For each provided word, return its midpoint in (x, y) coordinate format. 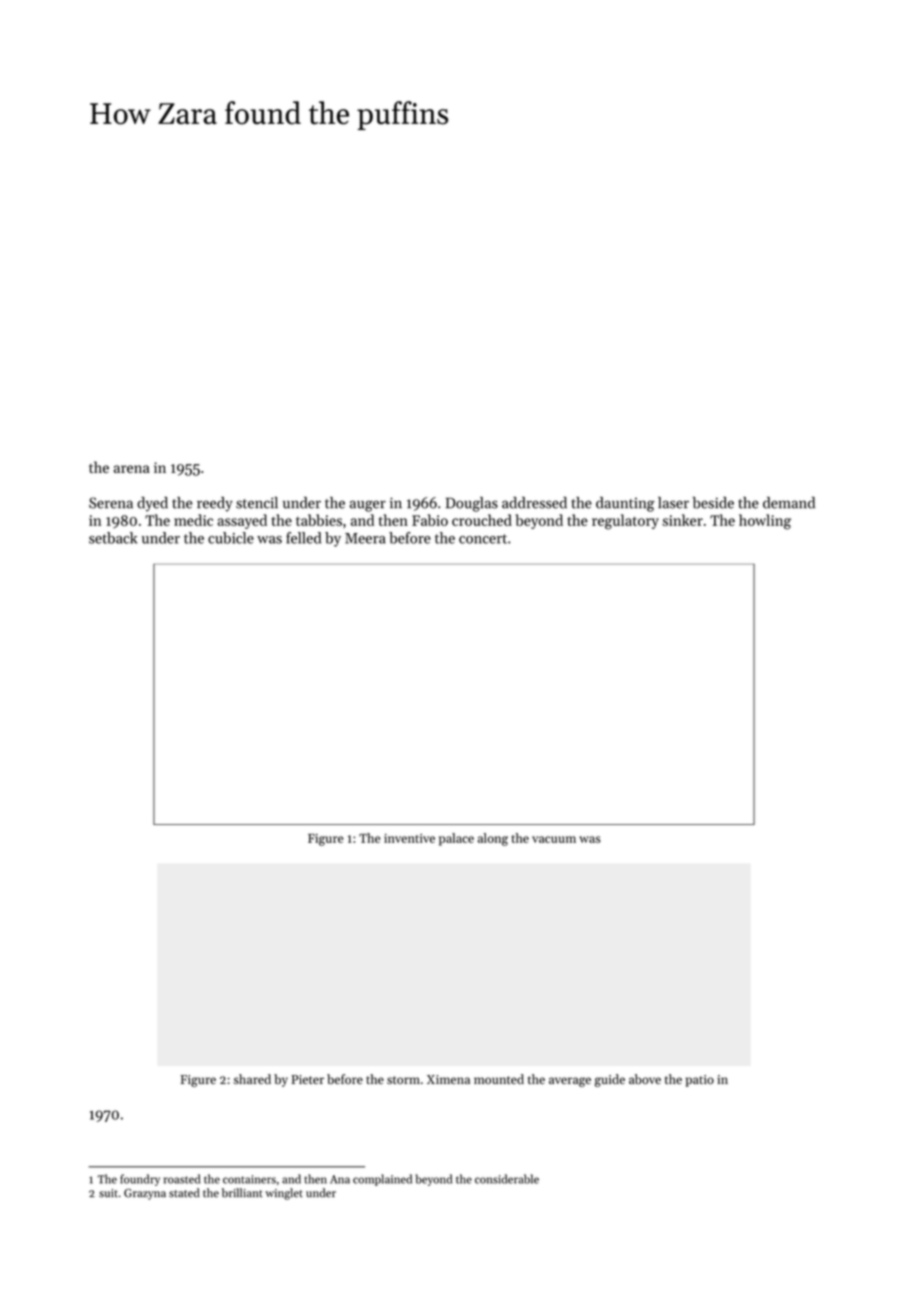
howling (765, 522)
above (645, 1079)
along (493, 839)
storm (403, 1080)
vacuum (554, 839)
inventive (409, 838)
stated (184, 1193)
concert (483, 539)
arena (132, 469)
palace (456, 839)
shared (252, 1079)
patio (700, 1081)
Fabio (430, 520)
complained (382, 1180)
